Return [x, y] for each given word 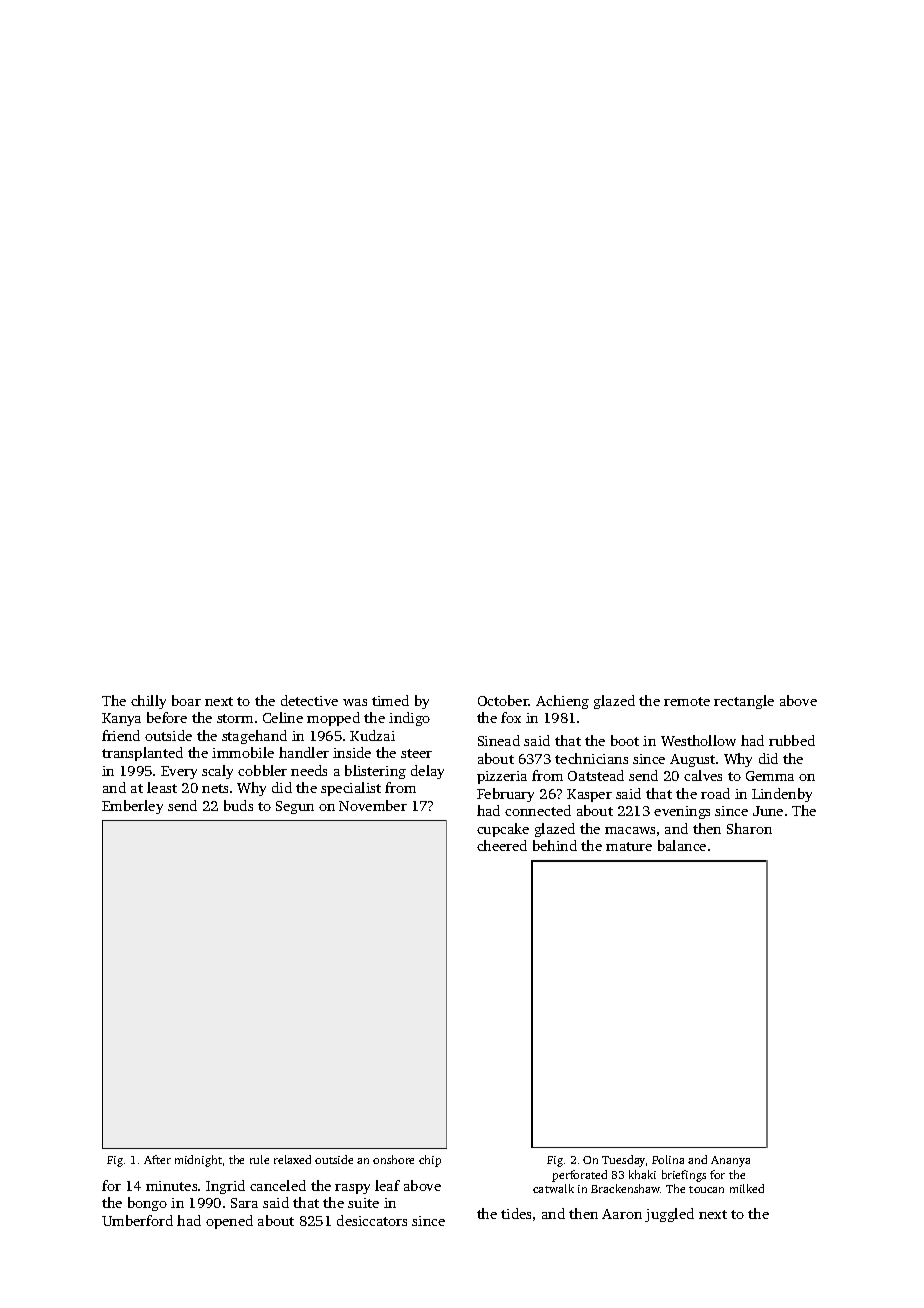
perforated [579, 1176]
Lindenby [782, 795]
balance [682, 845]
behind [555, 845]
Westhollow [698, 740]
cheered [502, 845]
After [157, 1159]
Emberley [132, 807]
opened [229, 1222]
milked [747, 1188]
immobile [243, 752]
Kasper [589, 795]
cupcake [503, 830]
